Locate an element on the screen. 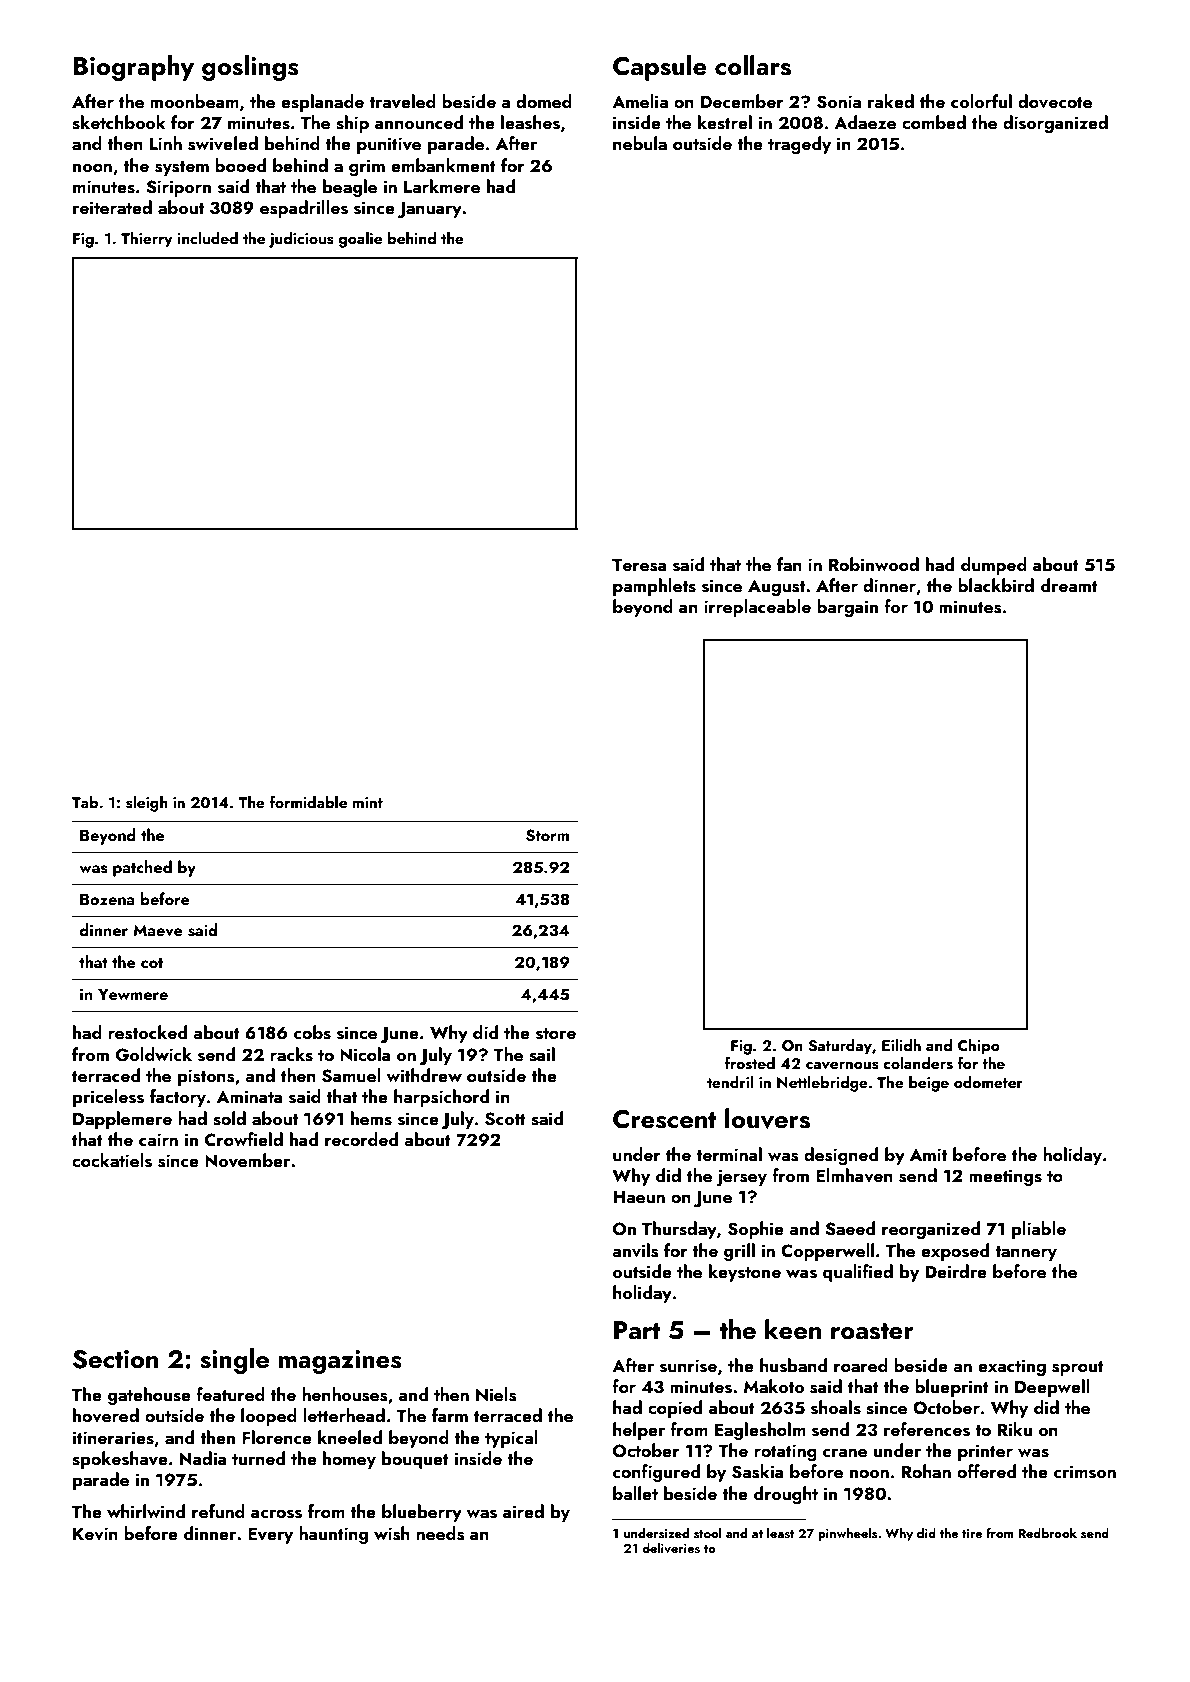  Eilidh is located at coordinates (901, 1045).
